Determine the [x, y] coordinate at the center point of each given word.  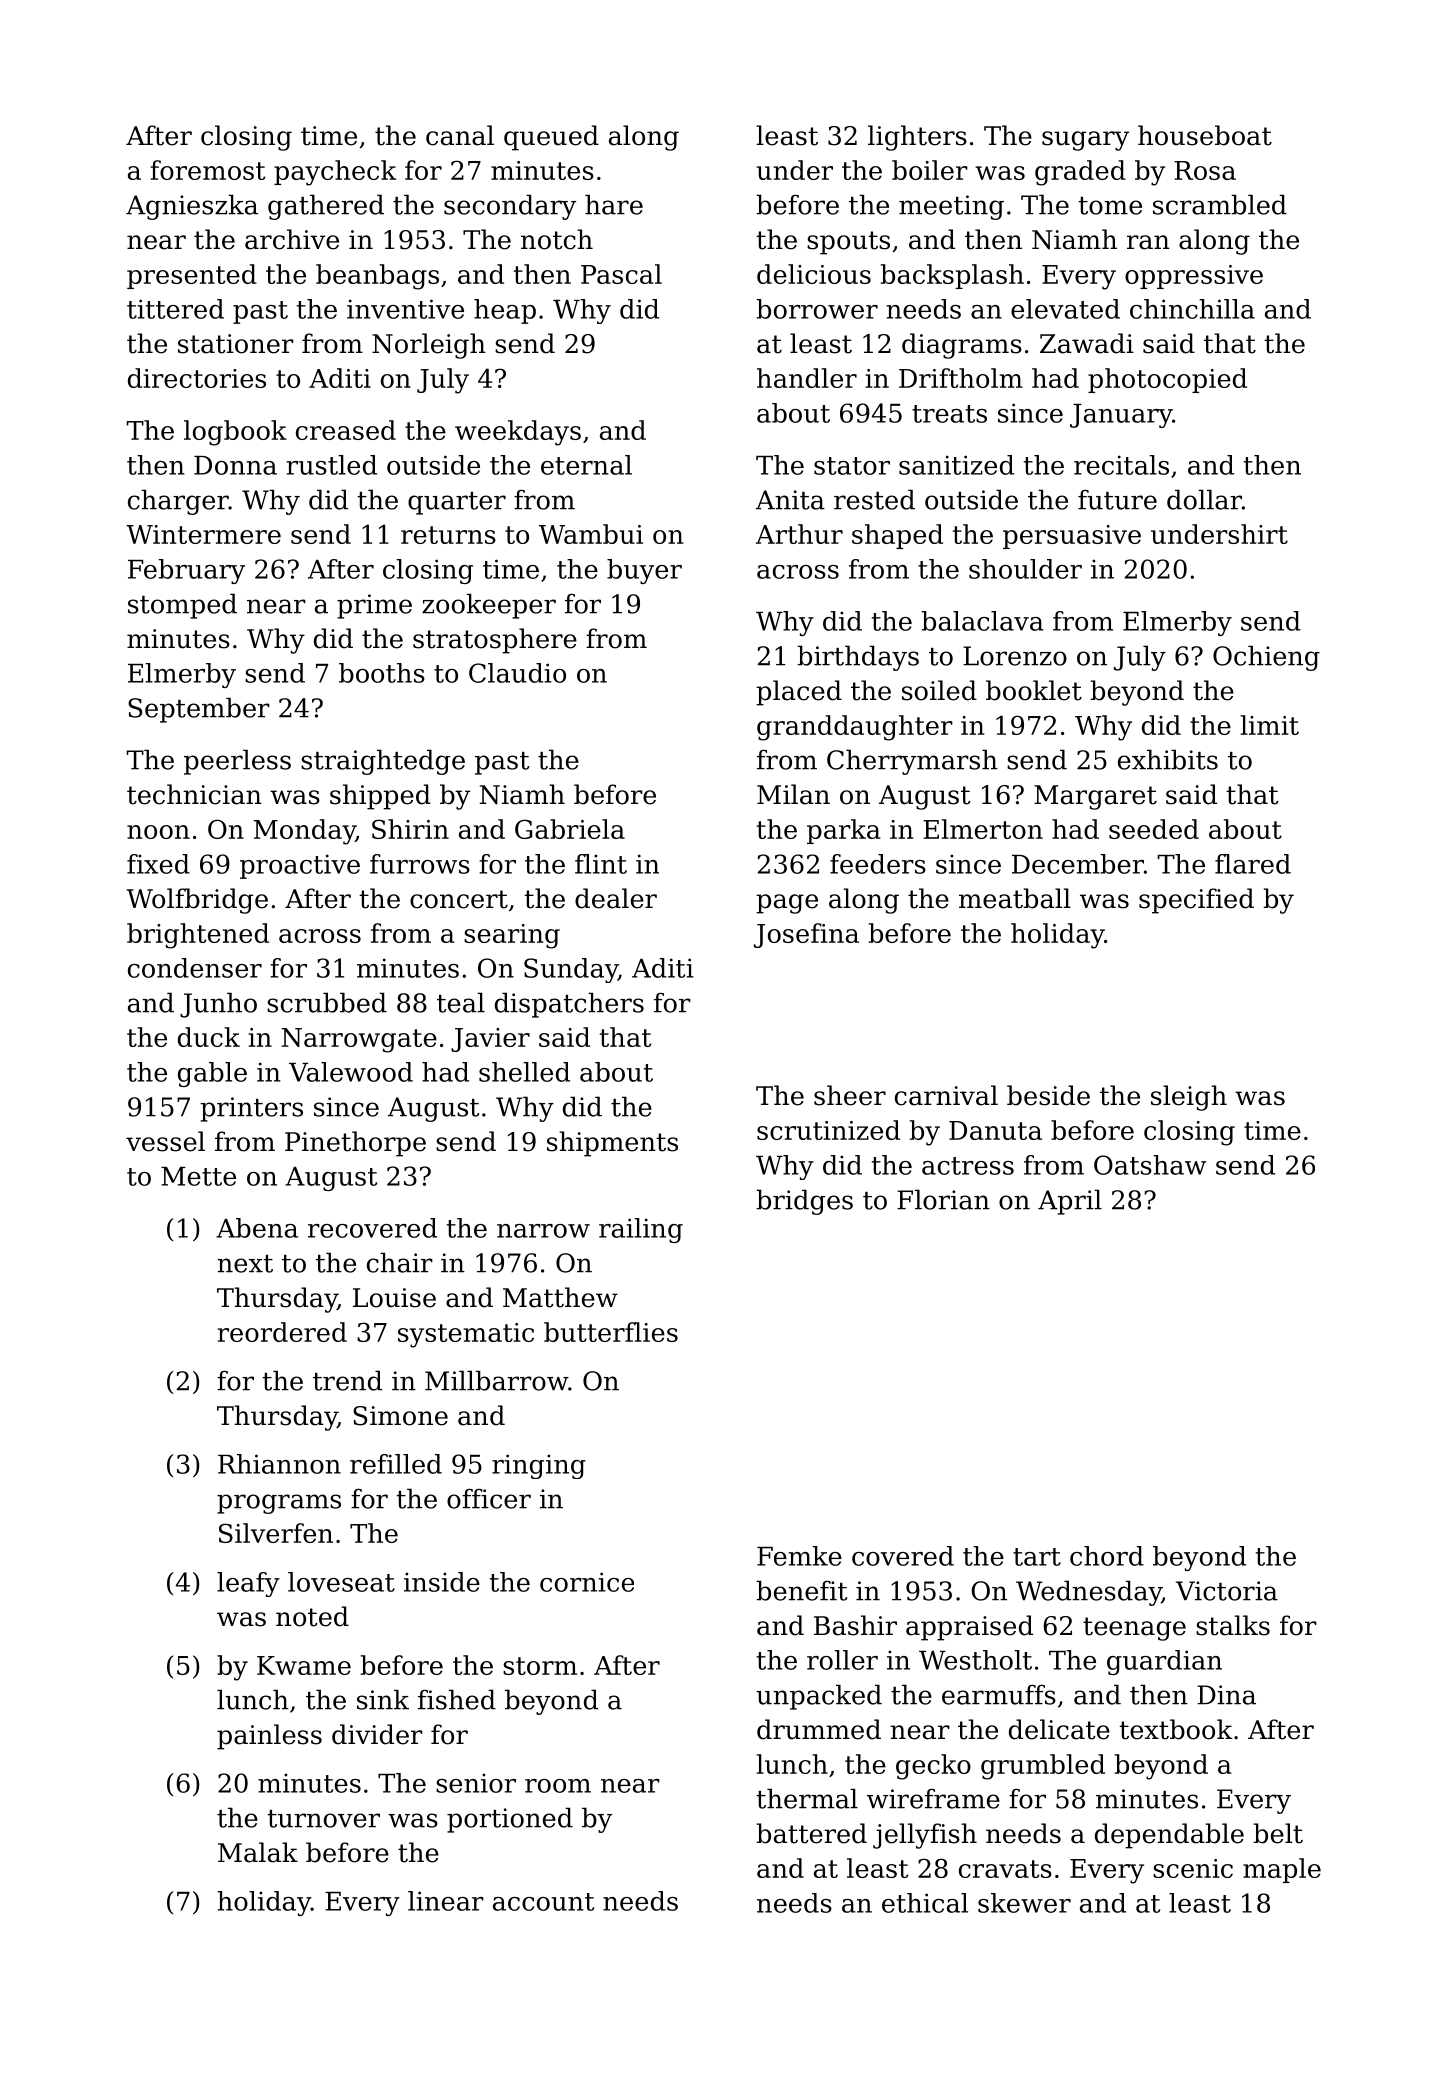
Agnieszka [192, 207]
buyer [644, 571]
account [543, 1902]
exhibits [1168, 759]
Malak [258, 1852]
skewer [1024, 1903]
